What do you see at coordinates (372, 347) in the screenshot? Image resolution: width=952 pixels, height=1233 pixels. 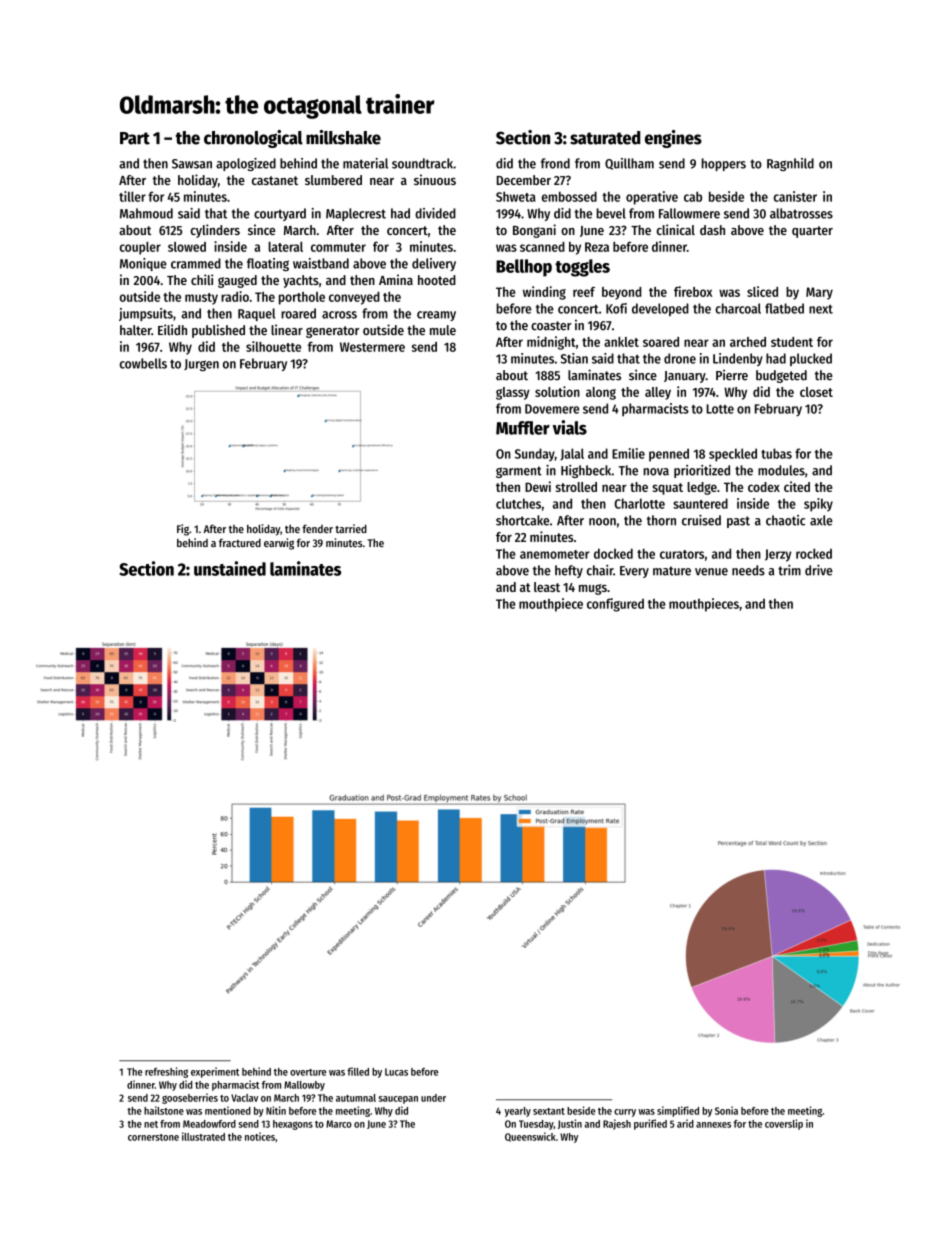 I see `Westermere` at bounding box center [372, 347].
